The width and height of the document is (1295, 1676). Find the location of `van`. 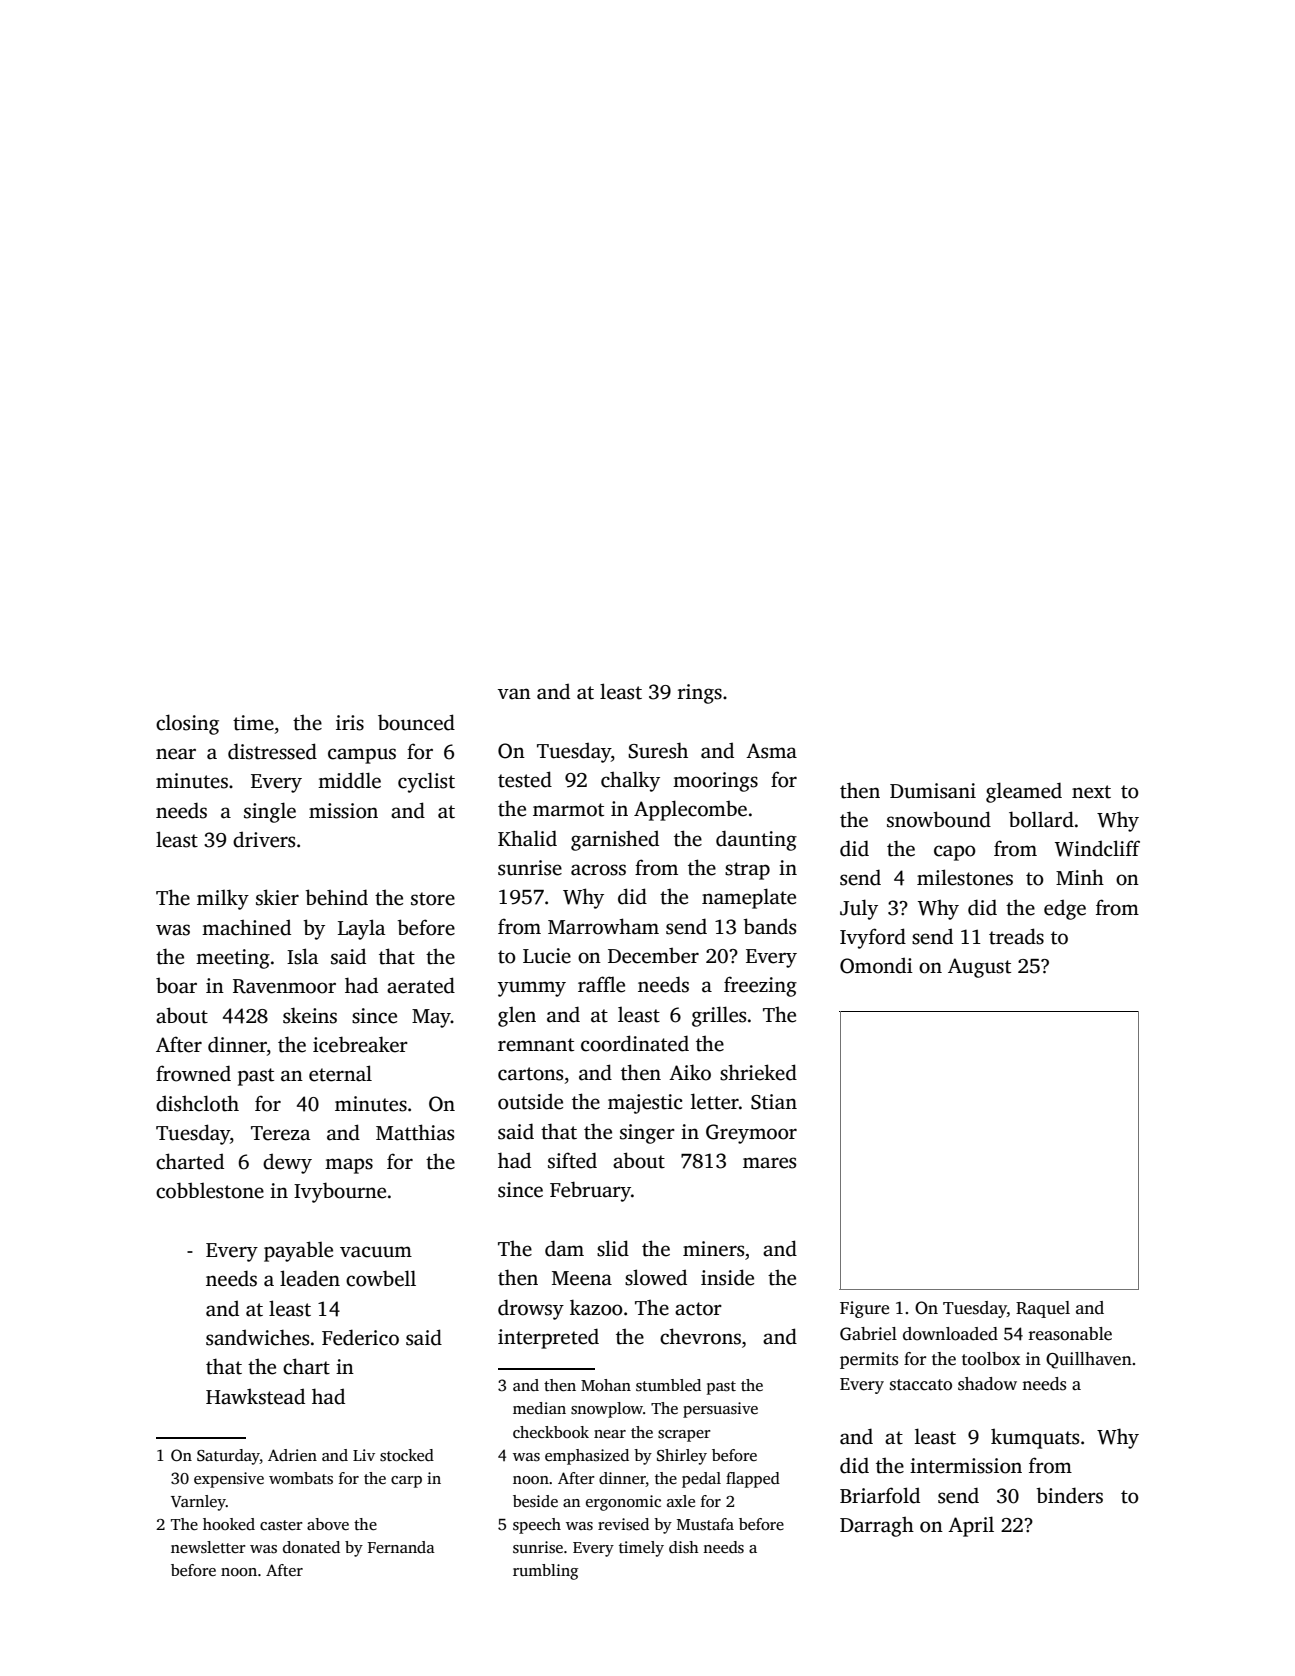

van is located at coordinates (514, 694).
